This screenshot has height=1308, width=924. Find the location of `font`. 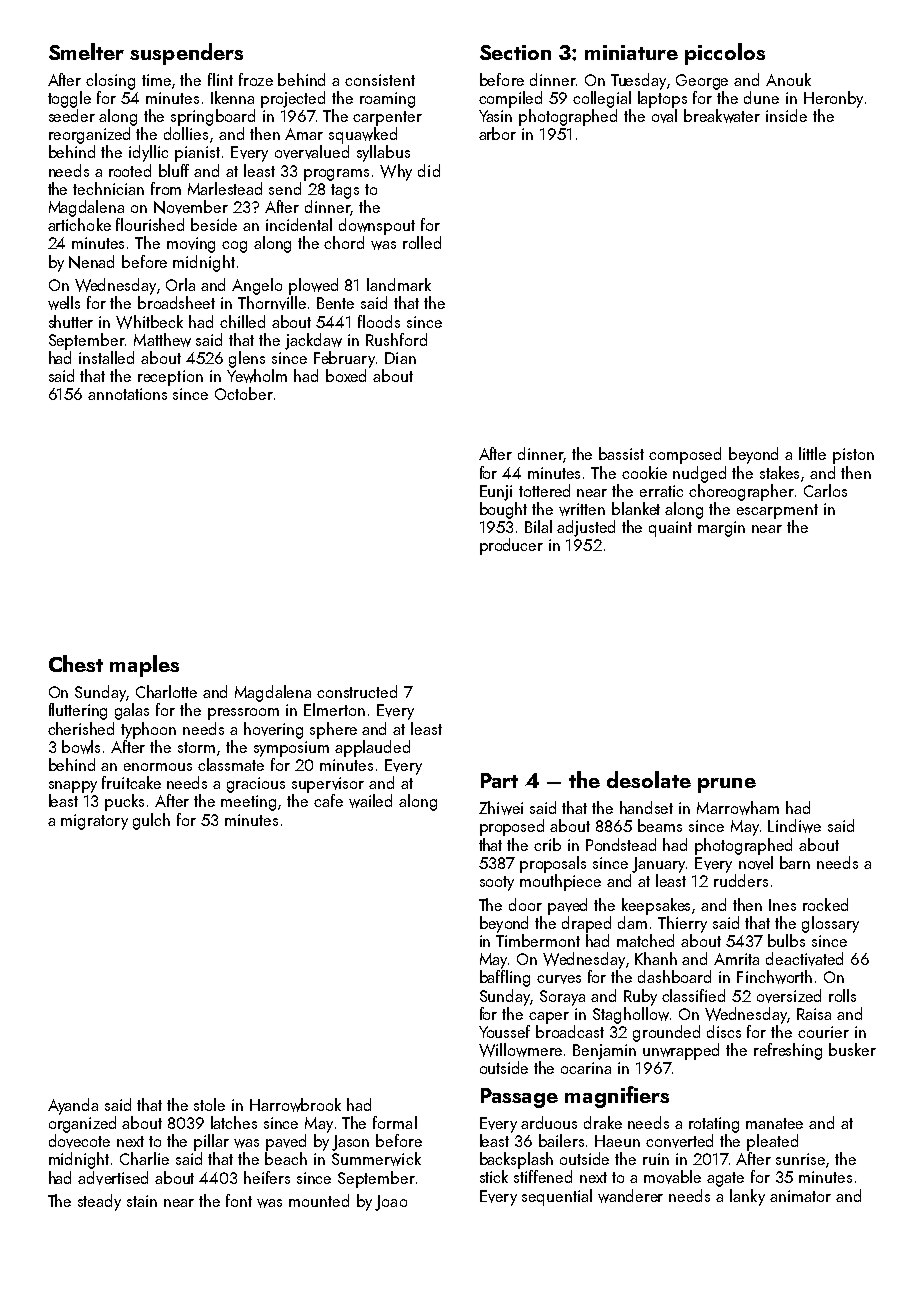

font is located at coordinates (239, 1200).
